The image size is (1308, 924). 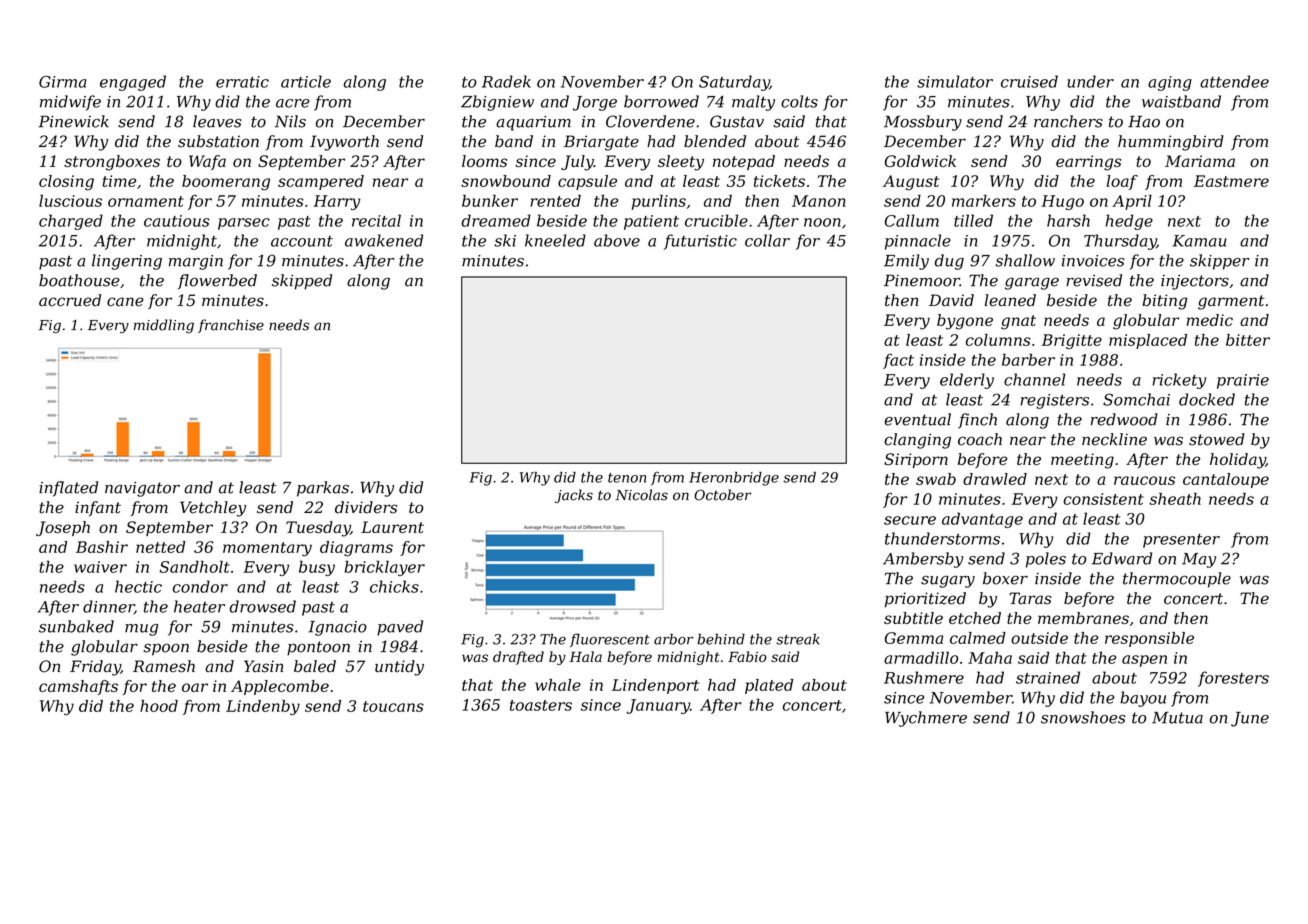 What do you see at coordinates (587, 182) in the document?
I see `capsule` at bounding box center [587, 182].
